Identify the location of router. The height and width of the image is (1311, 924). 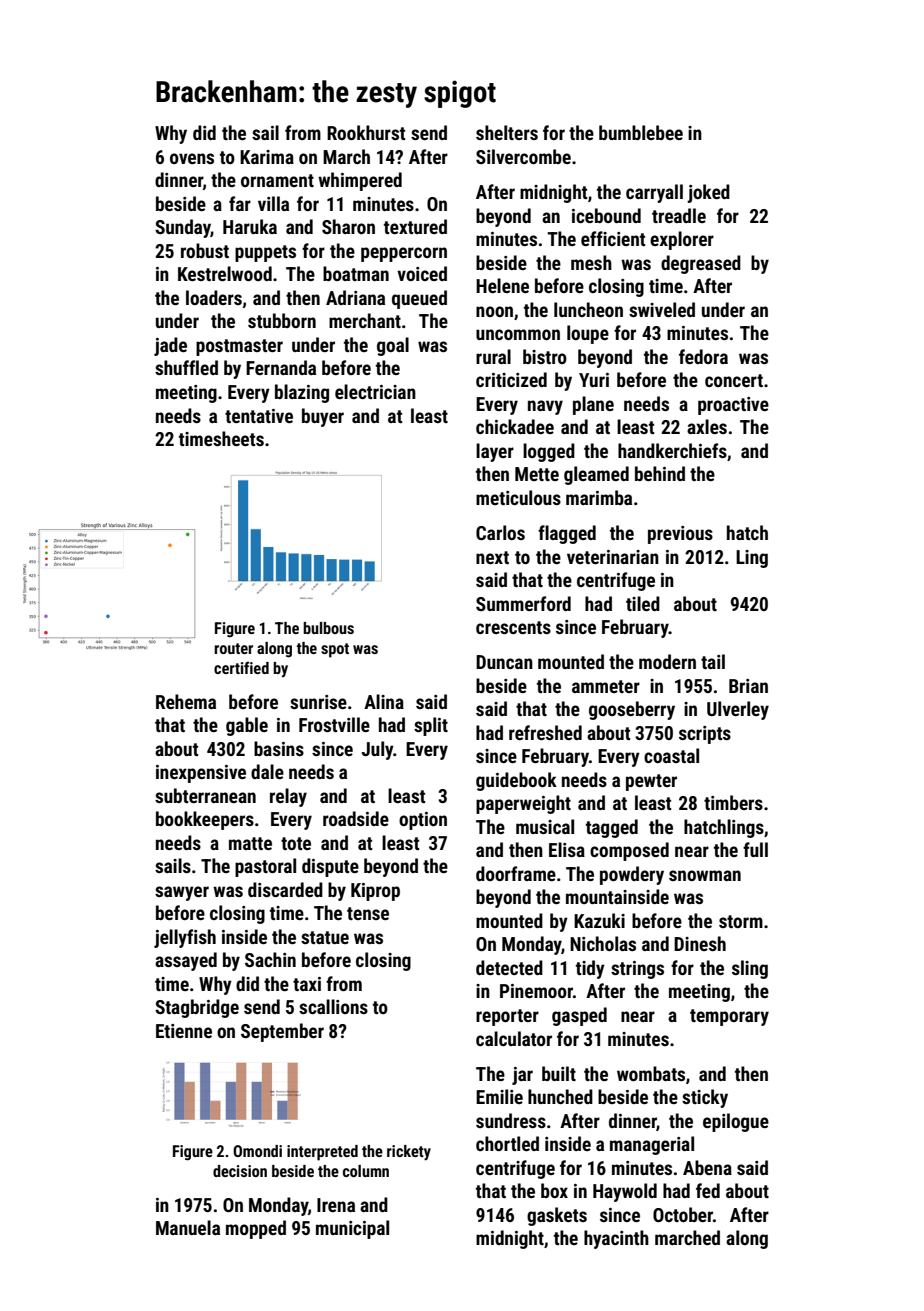
(233, 648).
